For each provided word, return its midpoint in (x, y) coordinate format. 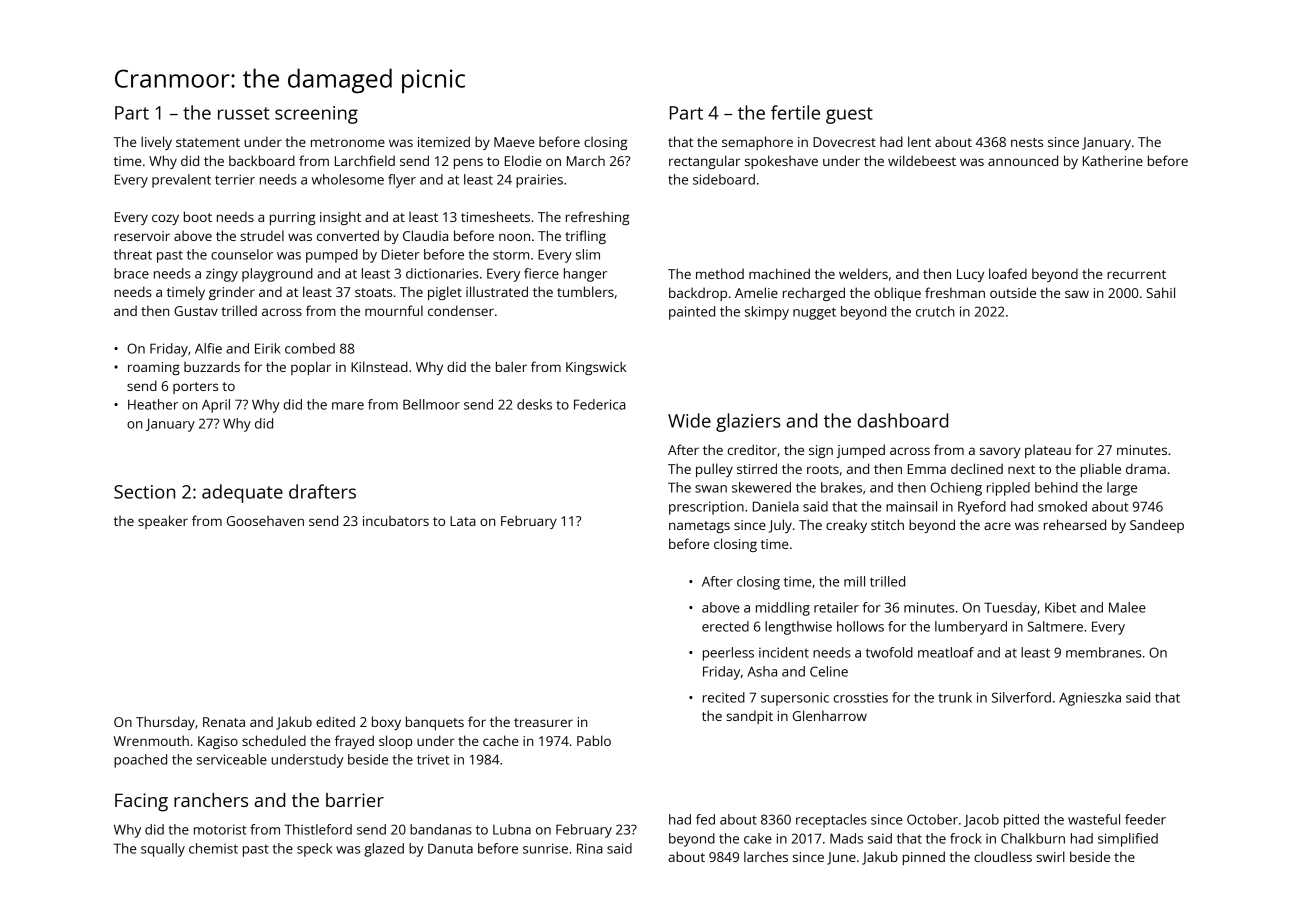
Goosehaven (265, 520)
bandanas (441, 829)
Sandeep (1157, 526)
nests (1027, 142)
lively (156, 143)
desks (534, 404)
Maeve (514, 142)
